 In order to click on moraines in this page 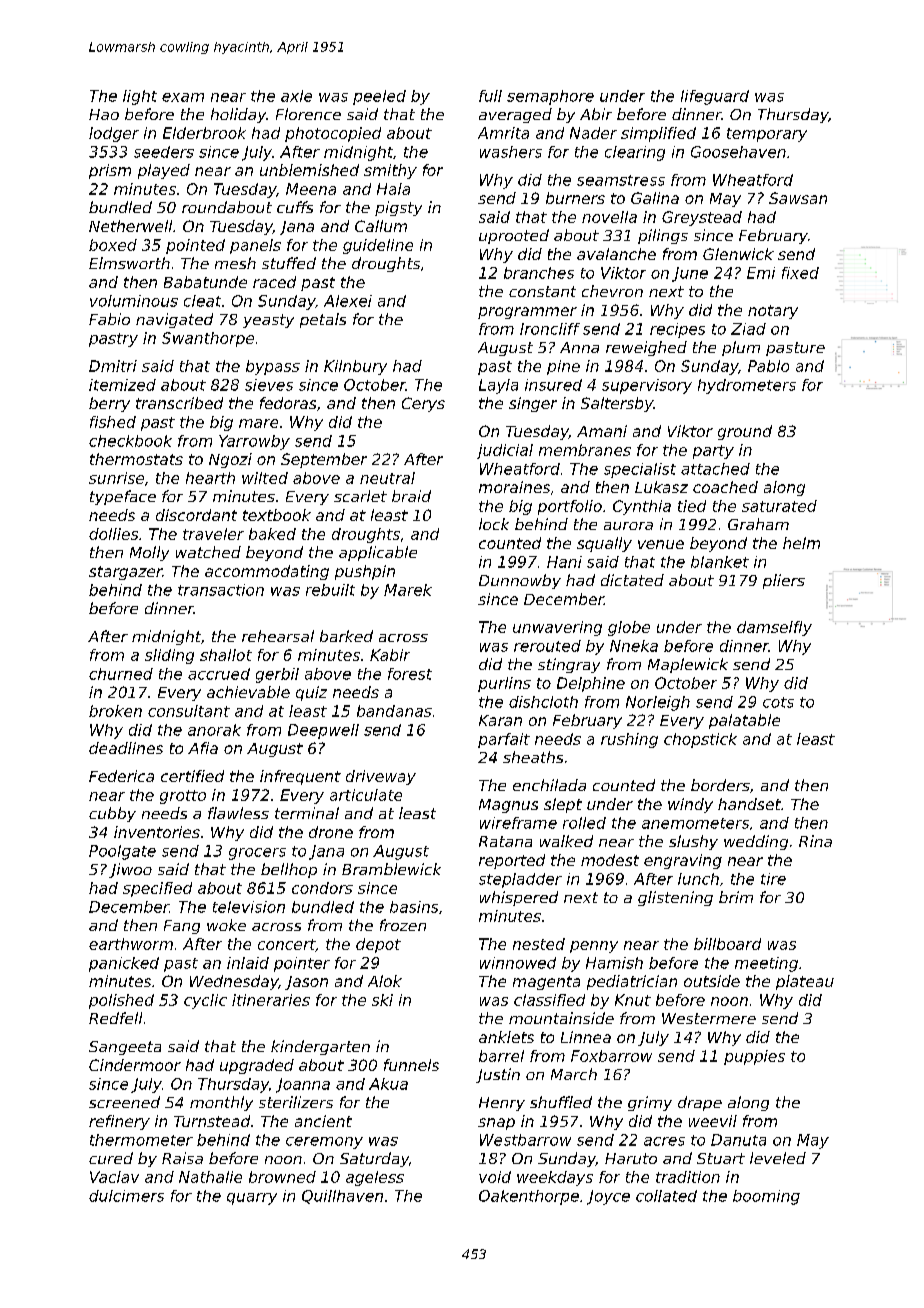, I will do `click(514, 487)`.
